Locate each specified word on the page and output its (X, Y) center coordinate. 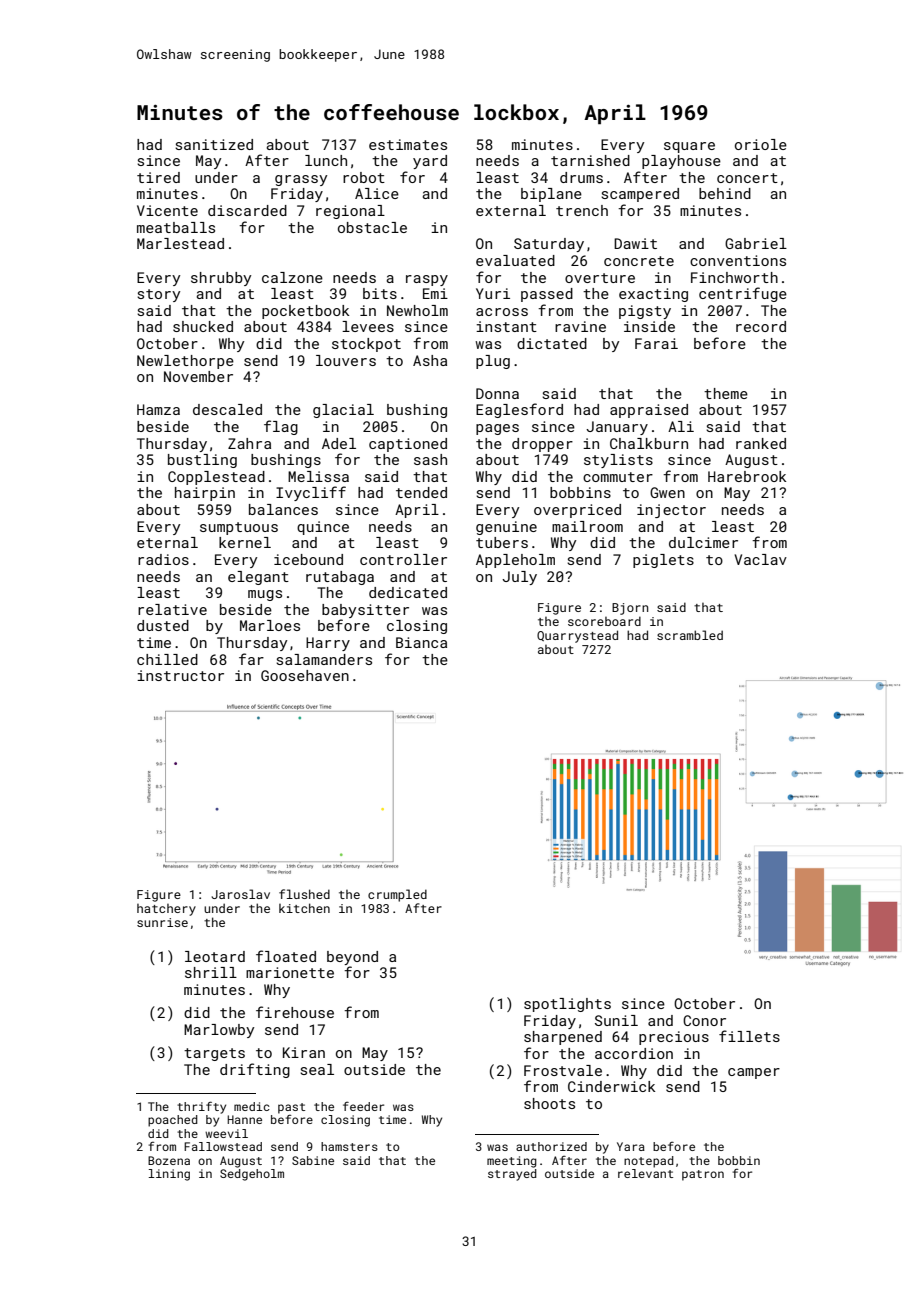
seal (317, 1069)
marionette (290, 972)
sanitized (214, 144)
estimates (408, 144)
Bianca (421, 642)
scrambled (690, 635)
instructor (180, 675)
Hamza (158, 409)
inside (649, 326)
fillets (749, 1036)
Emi (435, 293)
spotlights (567, 1005)
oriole (761, 144)
